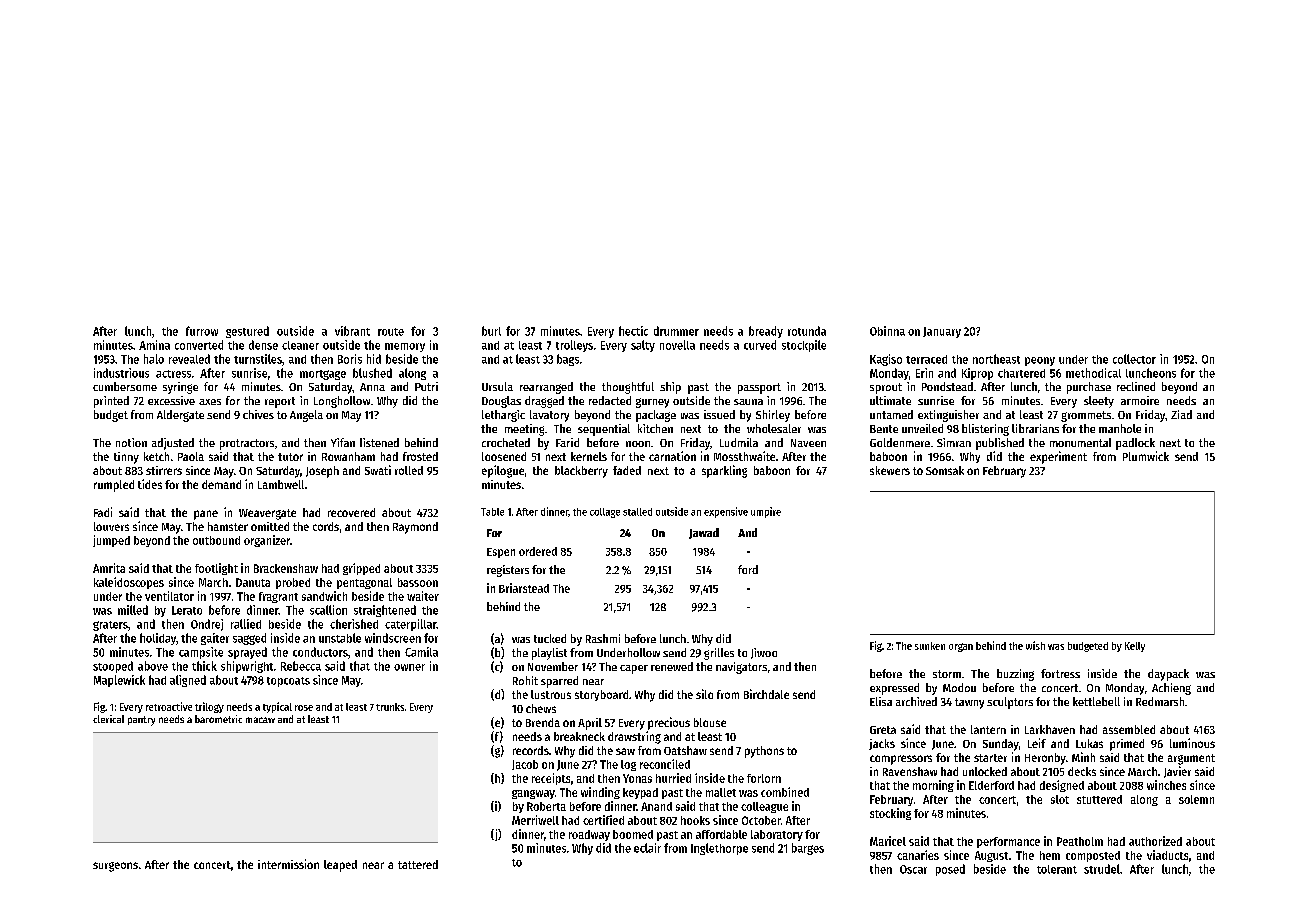  I want to click on topcoats, so click(288, 682).
